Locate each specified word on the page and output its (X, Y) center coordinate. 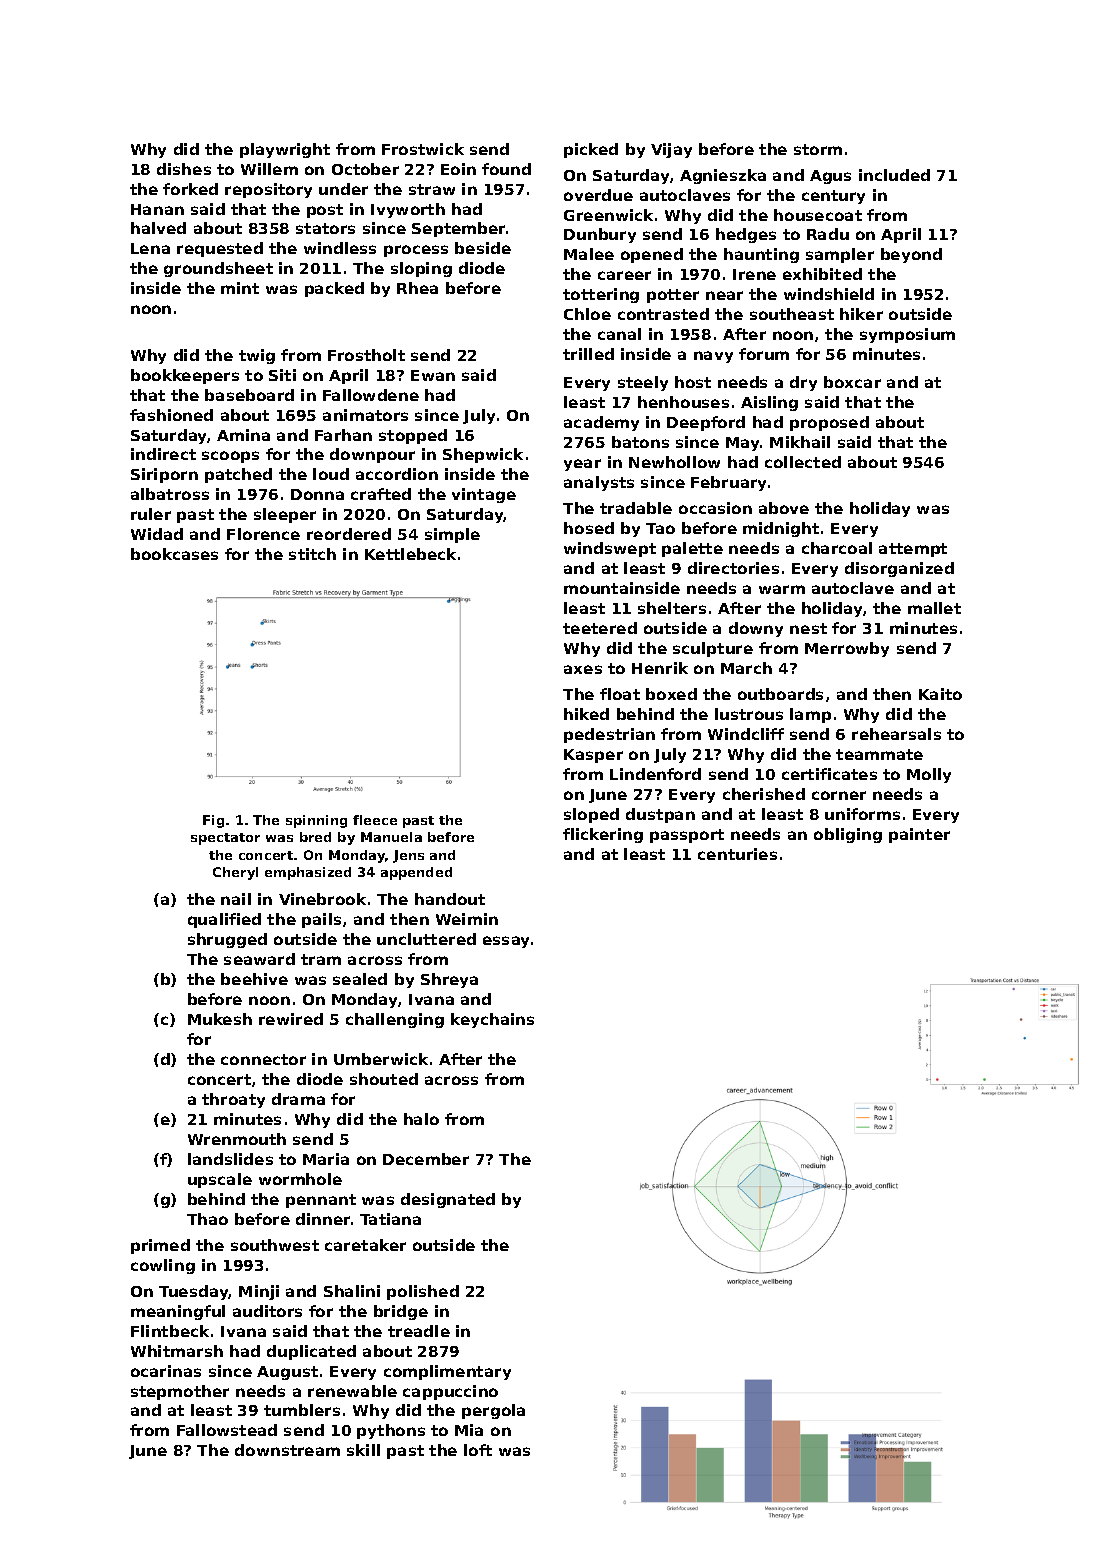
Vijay (671, 150)
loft (478, 1450)
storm (818, 149)
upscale (220, 1180)
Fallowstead (227, 1430)
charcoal (837, 548)
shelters (672, 608)
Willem (269, 169)
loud (331, 474)
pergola (493, 1411)
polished (423, 1292)
